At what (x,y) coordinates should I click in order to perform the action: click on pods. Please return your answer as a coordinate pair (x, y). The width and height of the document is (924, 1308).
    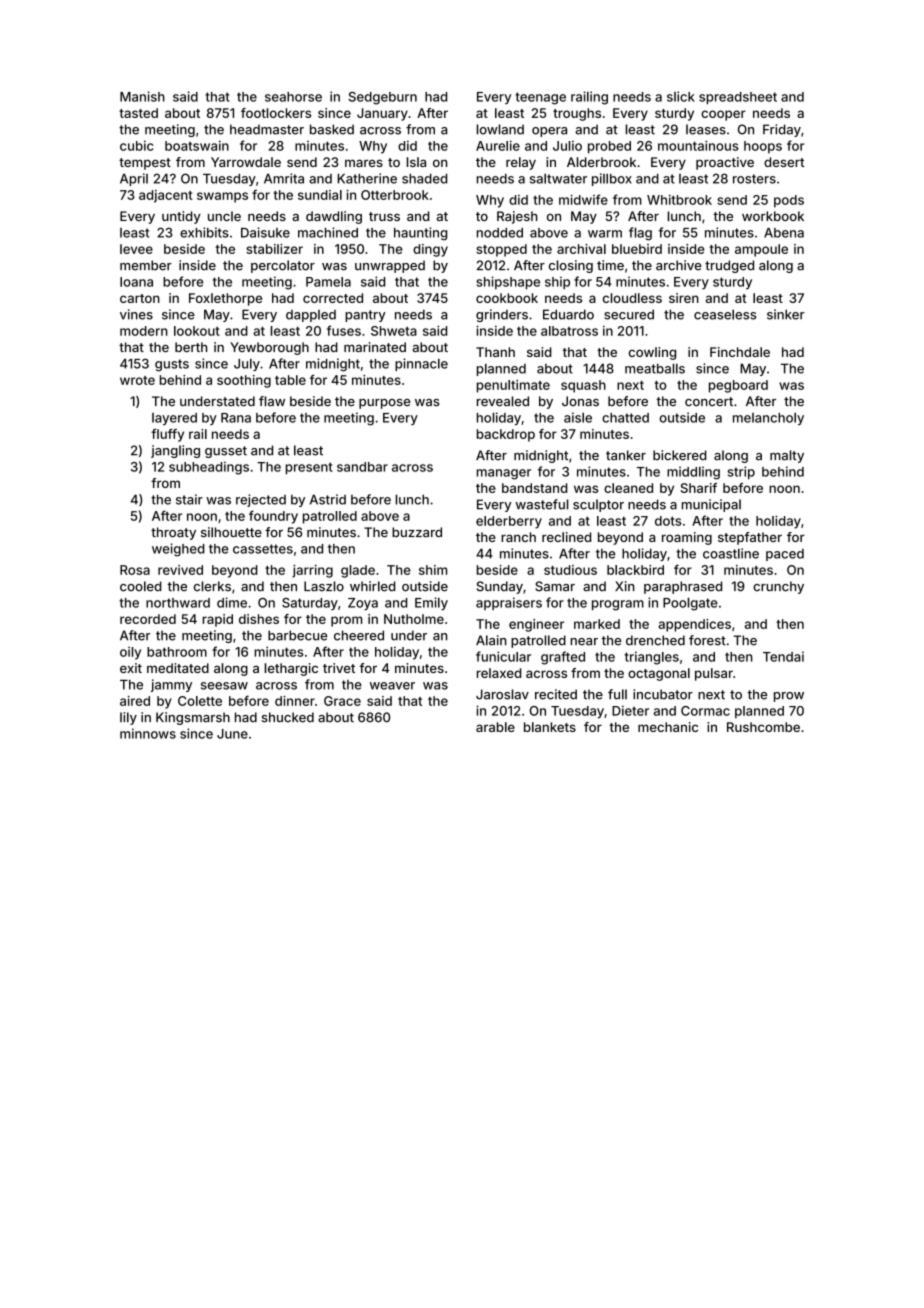
    Looking at the image, I should click on (789, 201).
